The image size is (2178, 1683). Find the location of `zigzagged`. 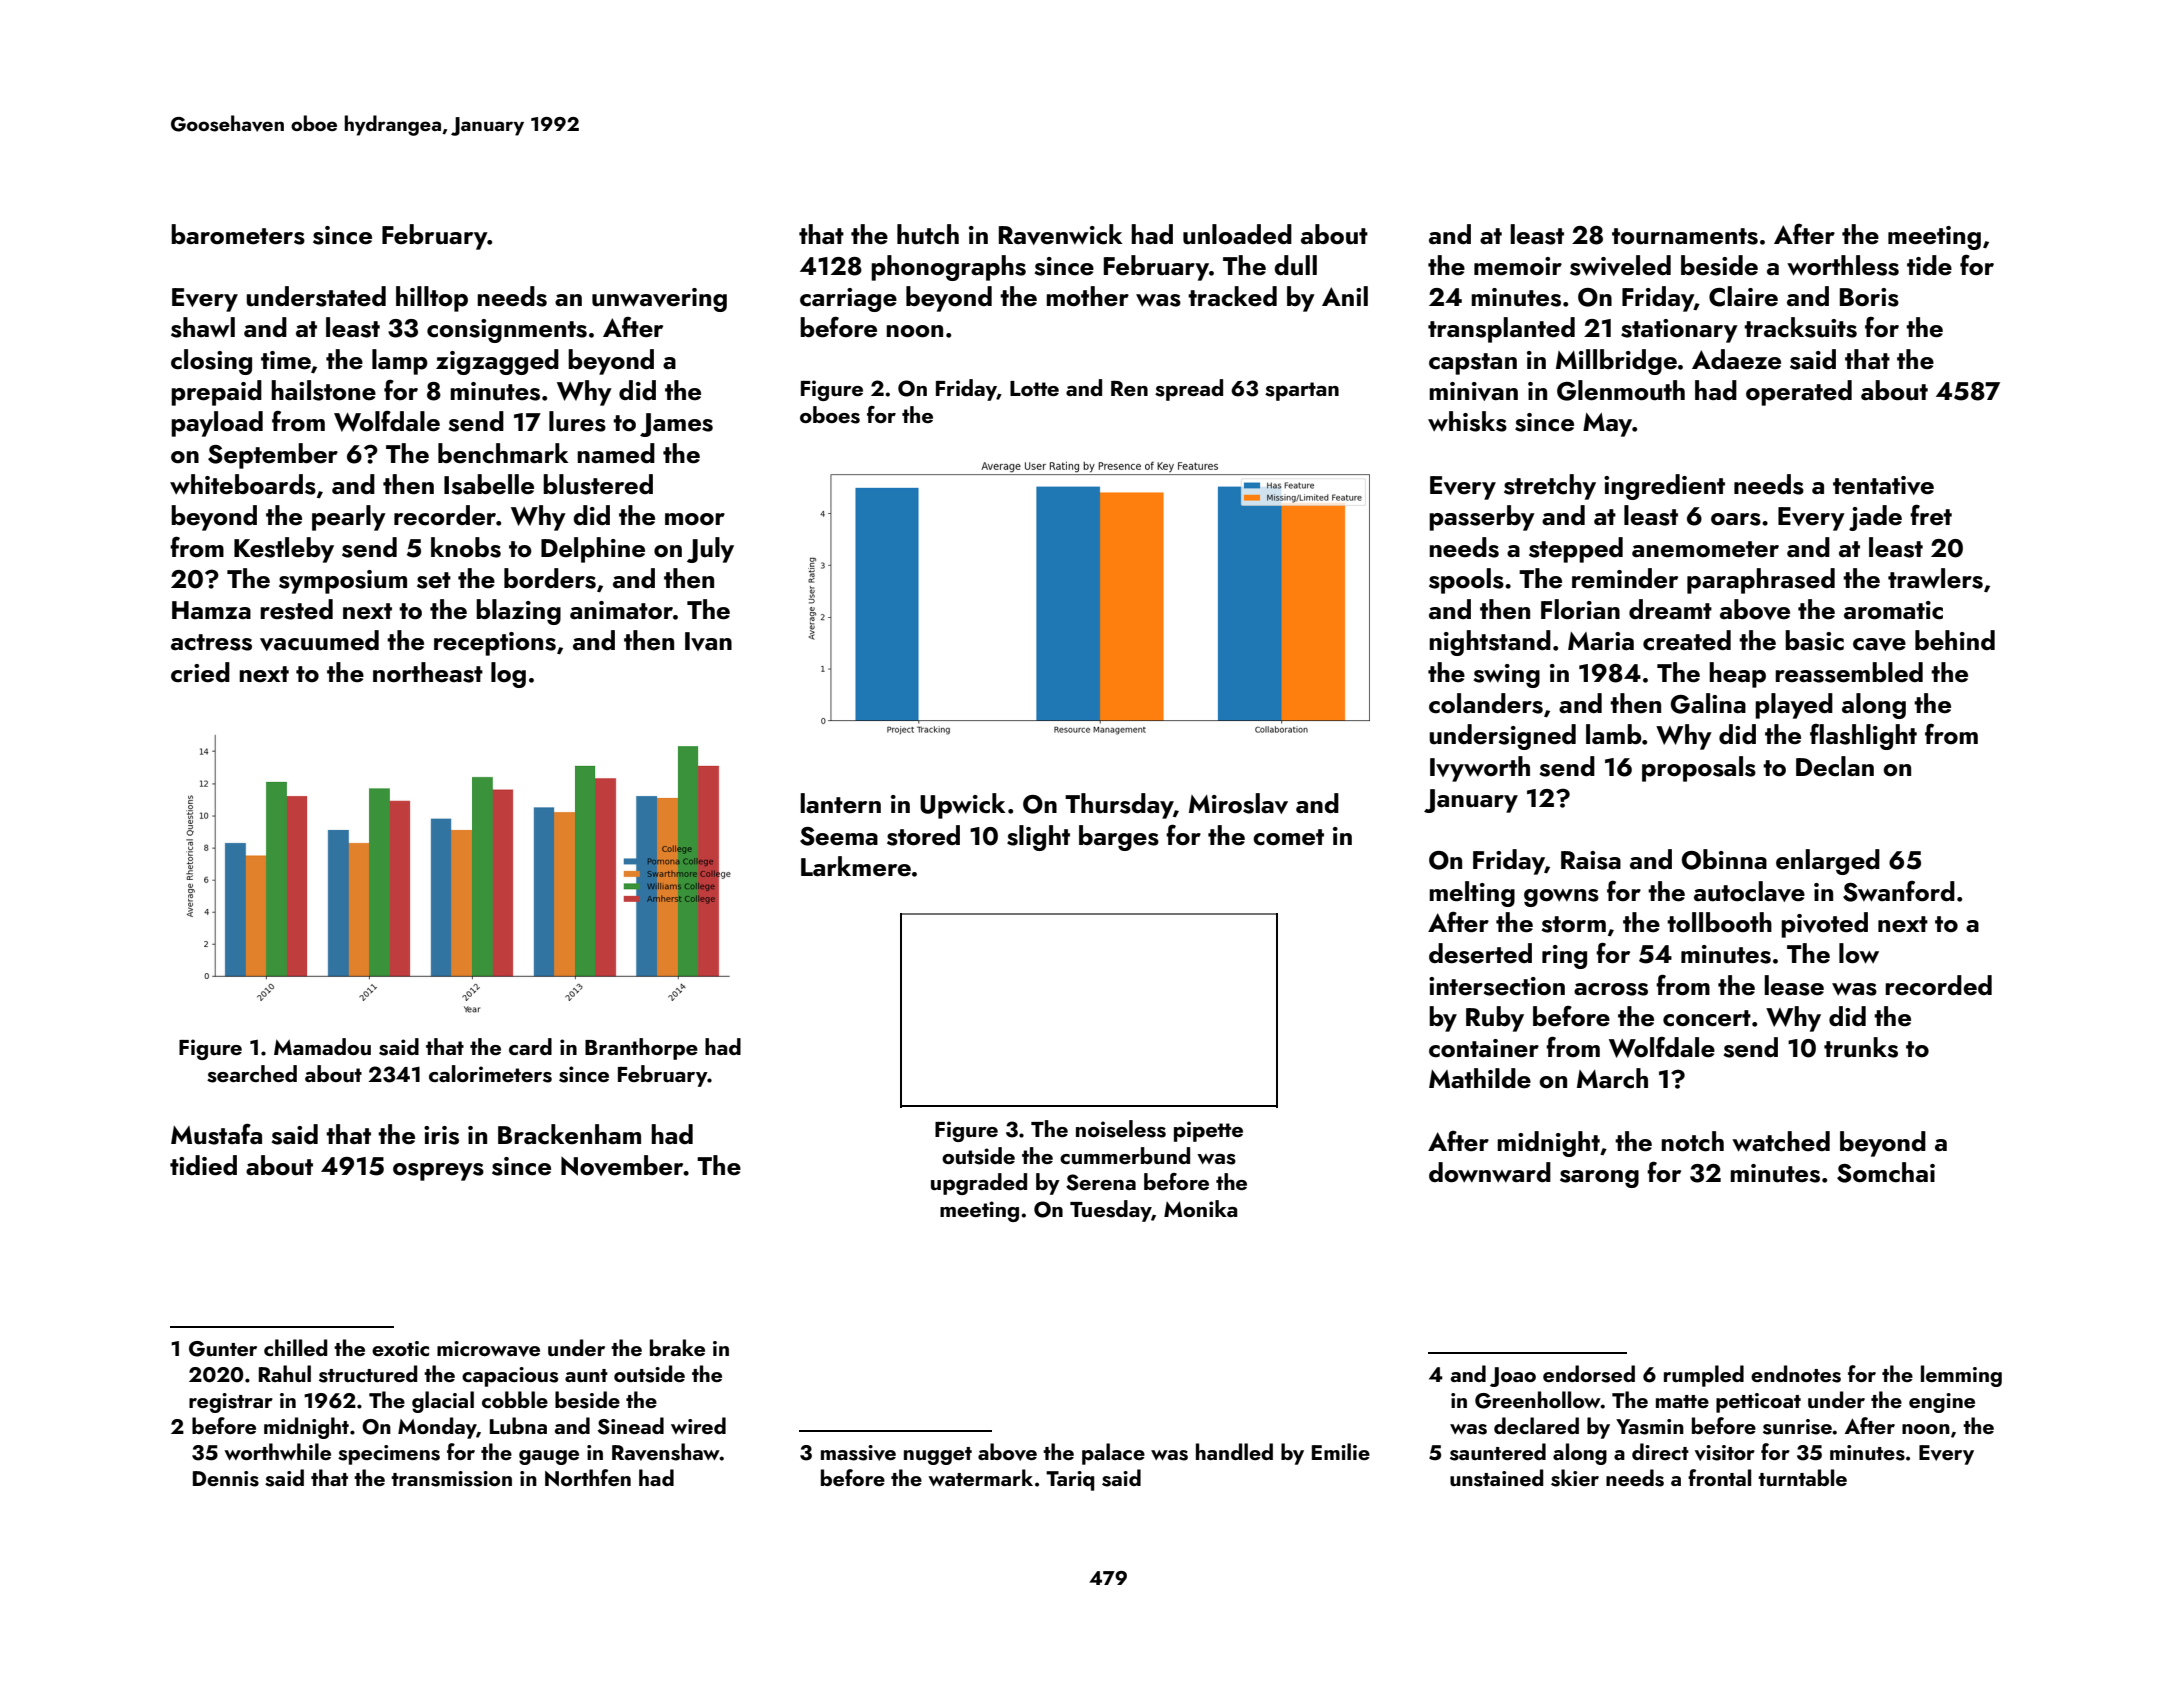

zigzagged is located at coordinates (497, 362).
